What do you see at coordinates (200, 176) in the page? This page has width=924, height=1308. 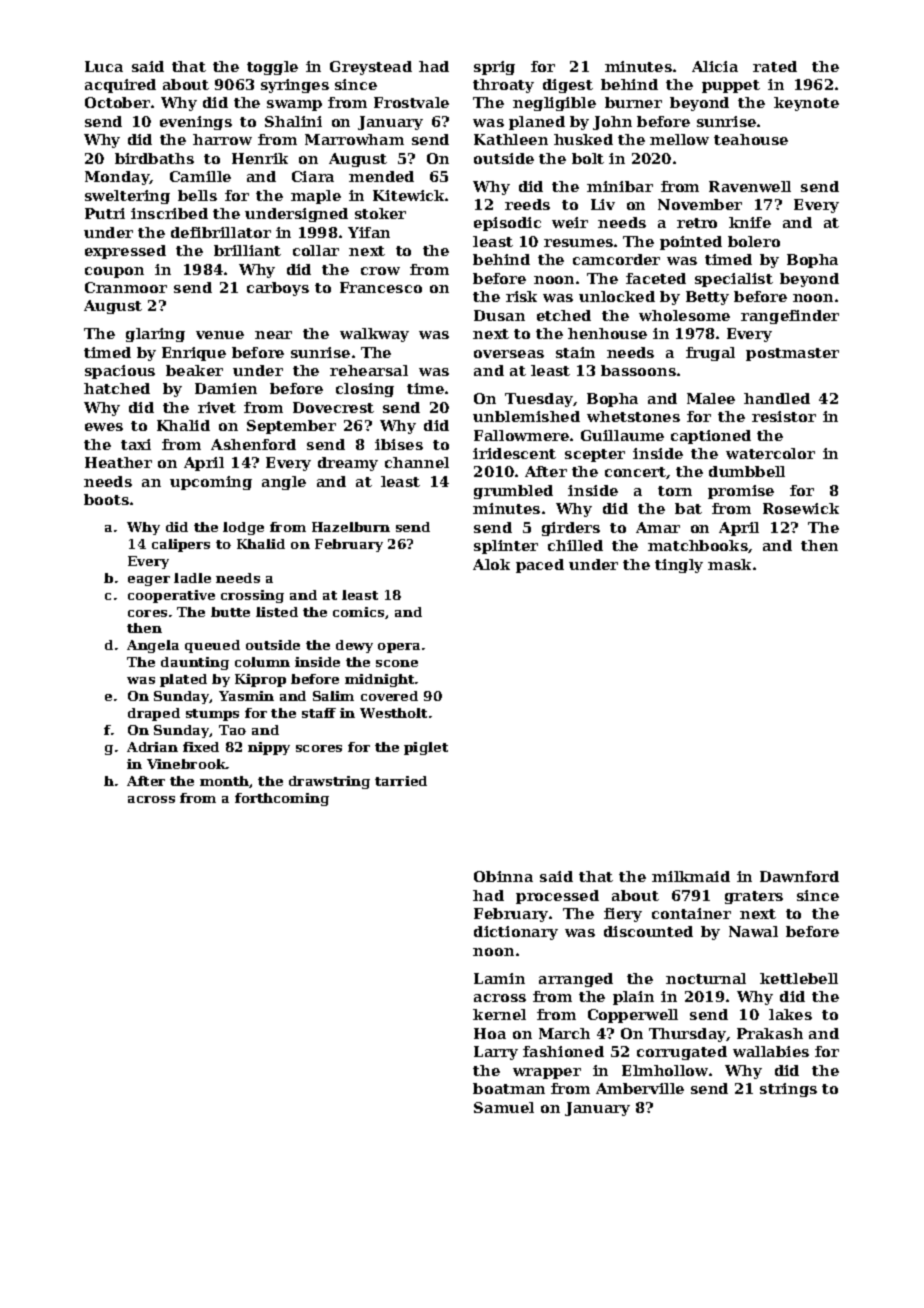 I see `Camille` at bounding box center [200, 176].
